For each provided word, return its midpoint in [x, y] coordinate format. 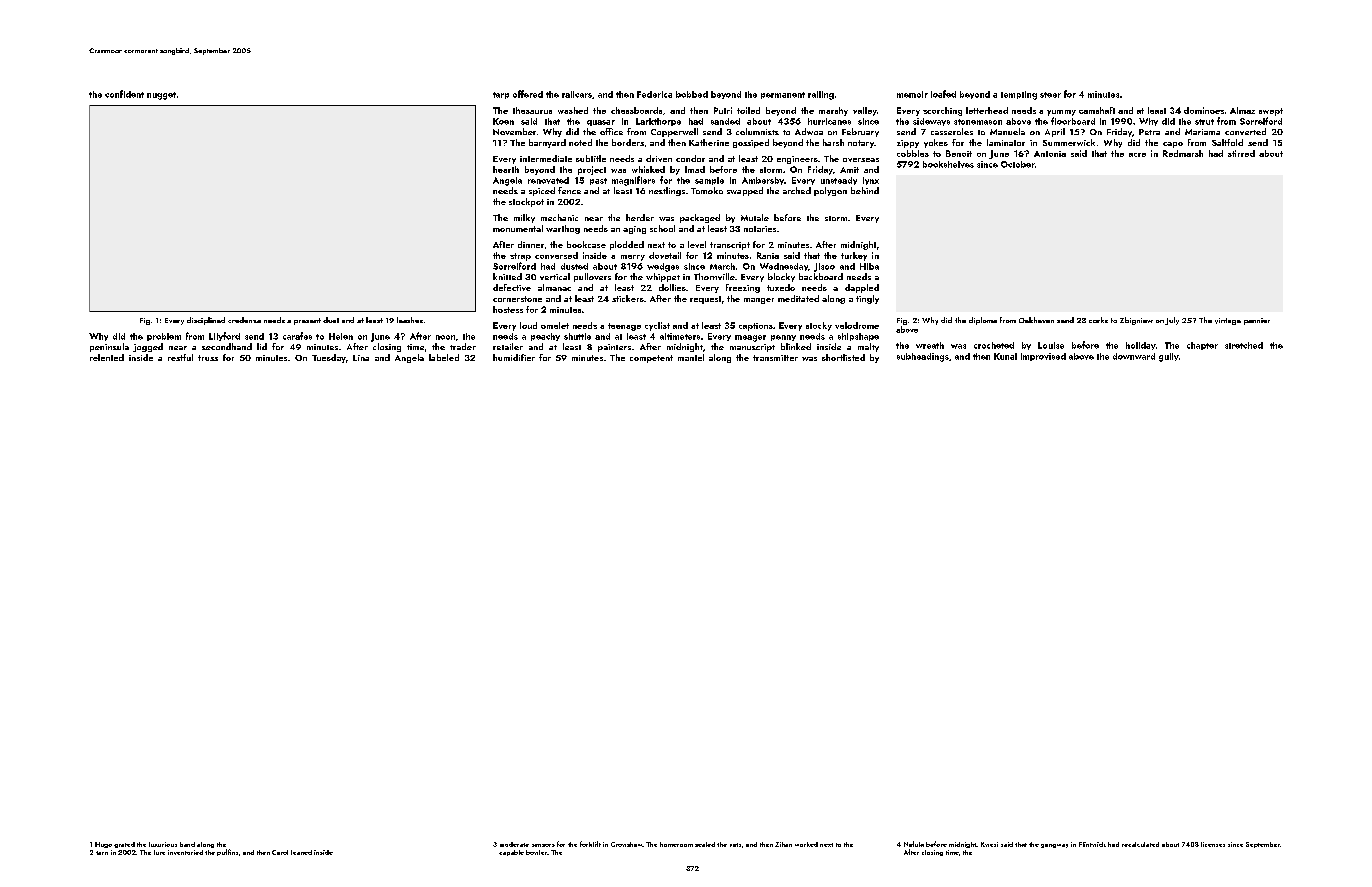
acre [1137, 155]
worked [806, 844]
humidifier [514, 357]
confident [124, 94]
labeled [444, 357]
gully [1169, 357]
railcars [577, 94]
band [187, 844]
